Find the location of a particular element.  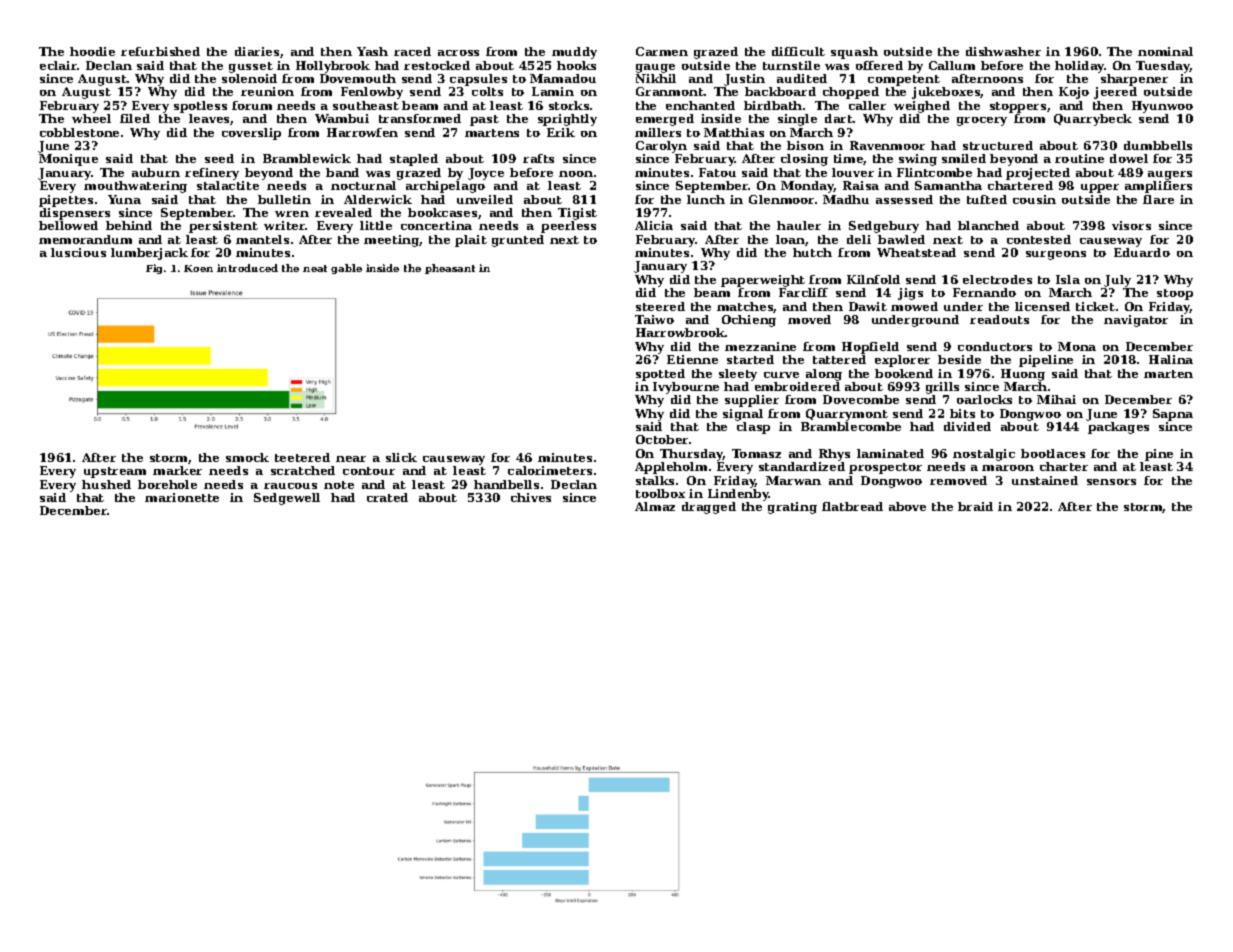

paperweight is located at coordinates (763, 281).
